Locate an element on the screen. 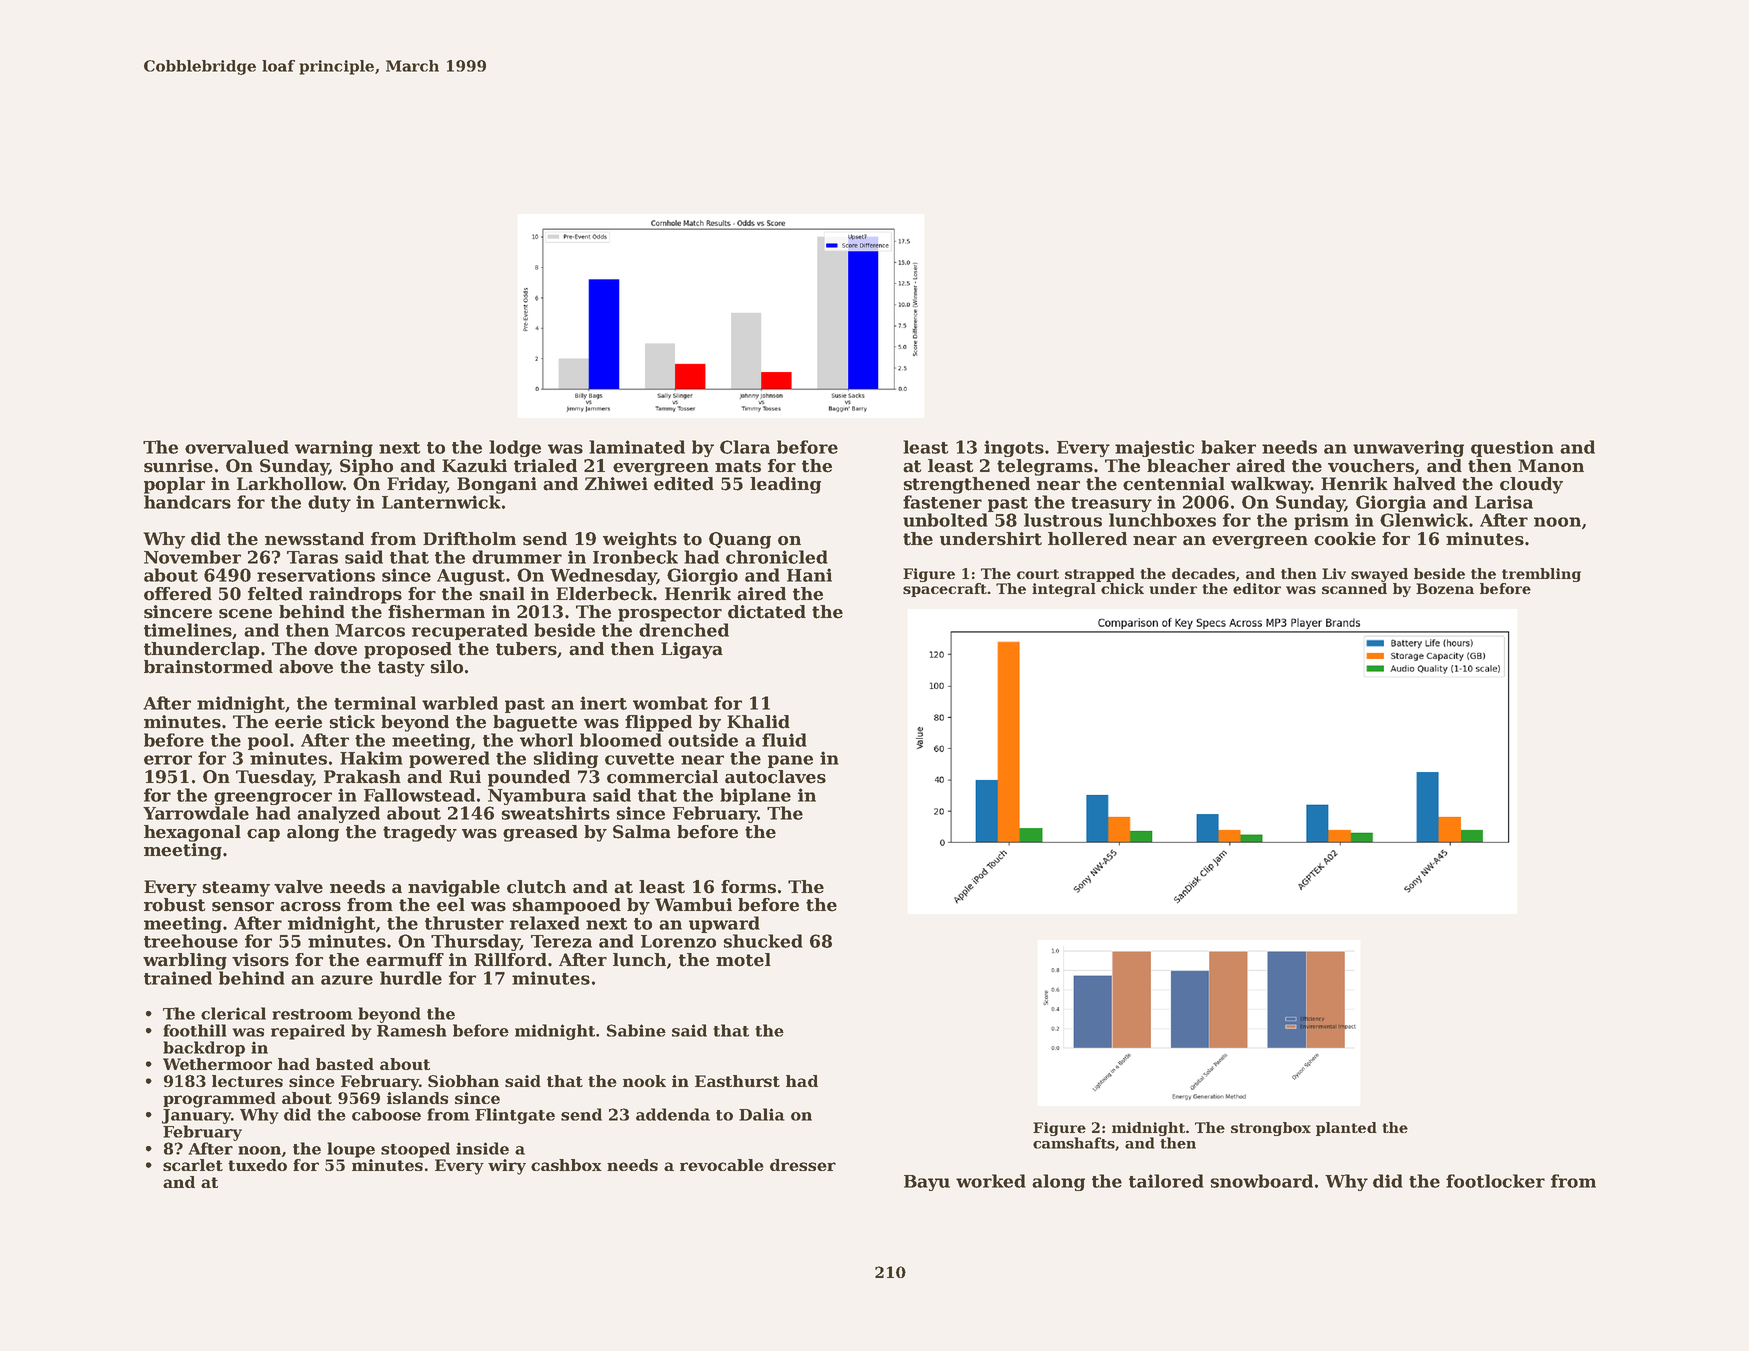  scarlet is located at coordinates (193, 1165).
